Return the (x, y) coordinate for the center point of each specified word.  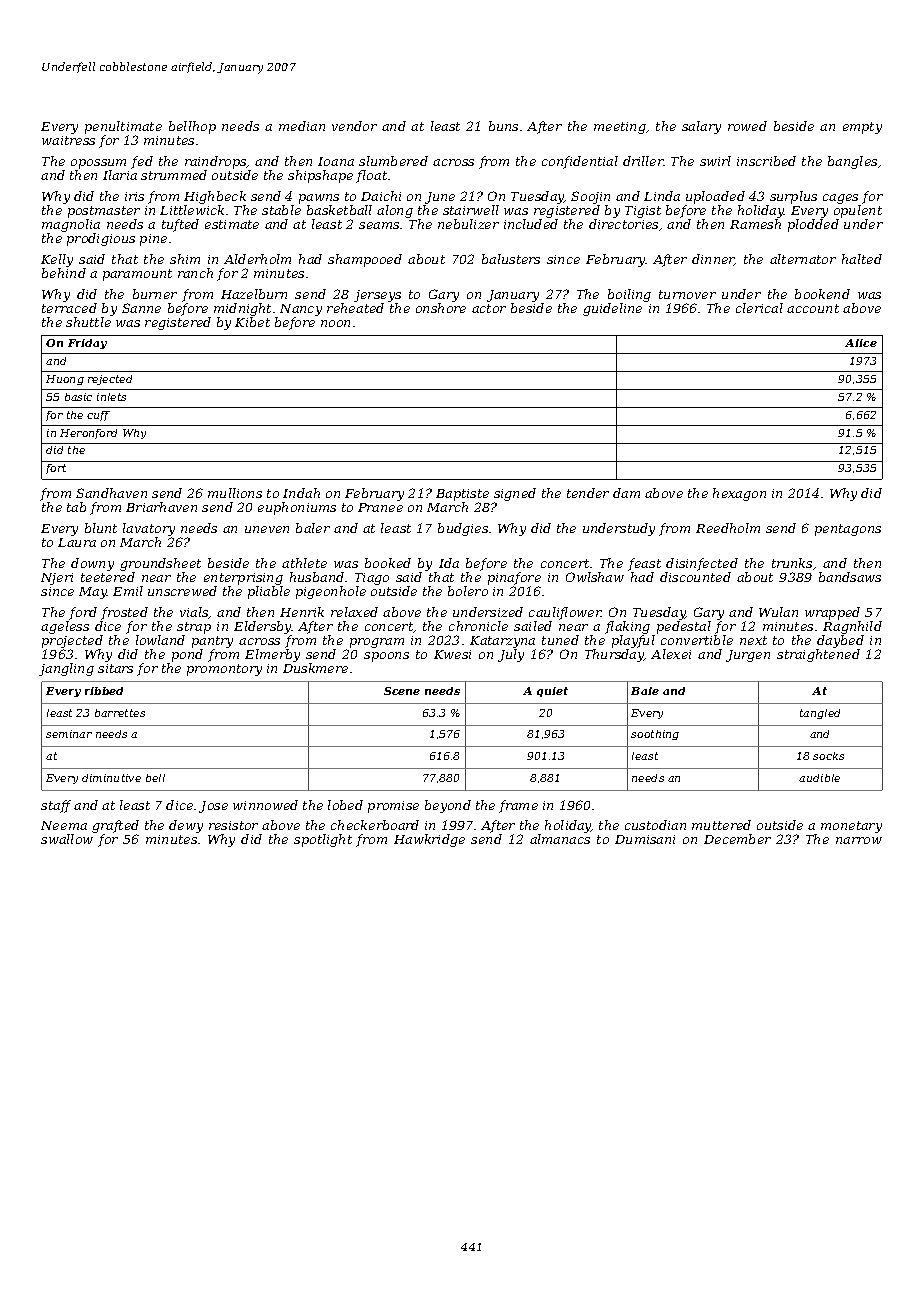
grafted (115, 827)
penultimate (123, 127)
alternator (803, 259)
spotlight (323, 840)
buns (503, 126)
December (737, 839)
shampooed (365, 260)
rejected (110, 380)
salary (701, 127)
